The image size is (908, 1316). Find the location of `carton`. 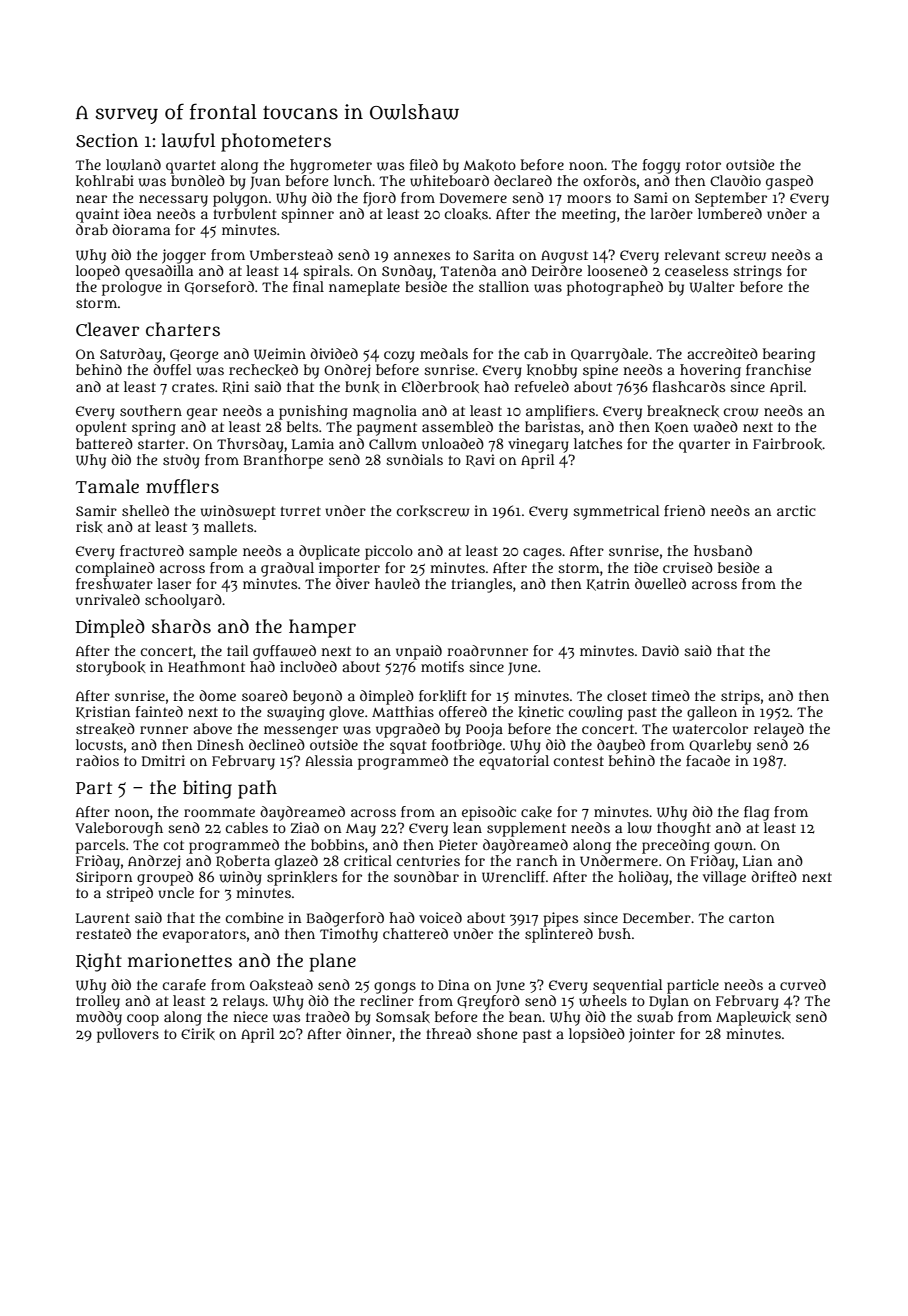

carton is located at coordinates (752, 918).
